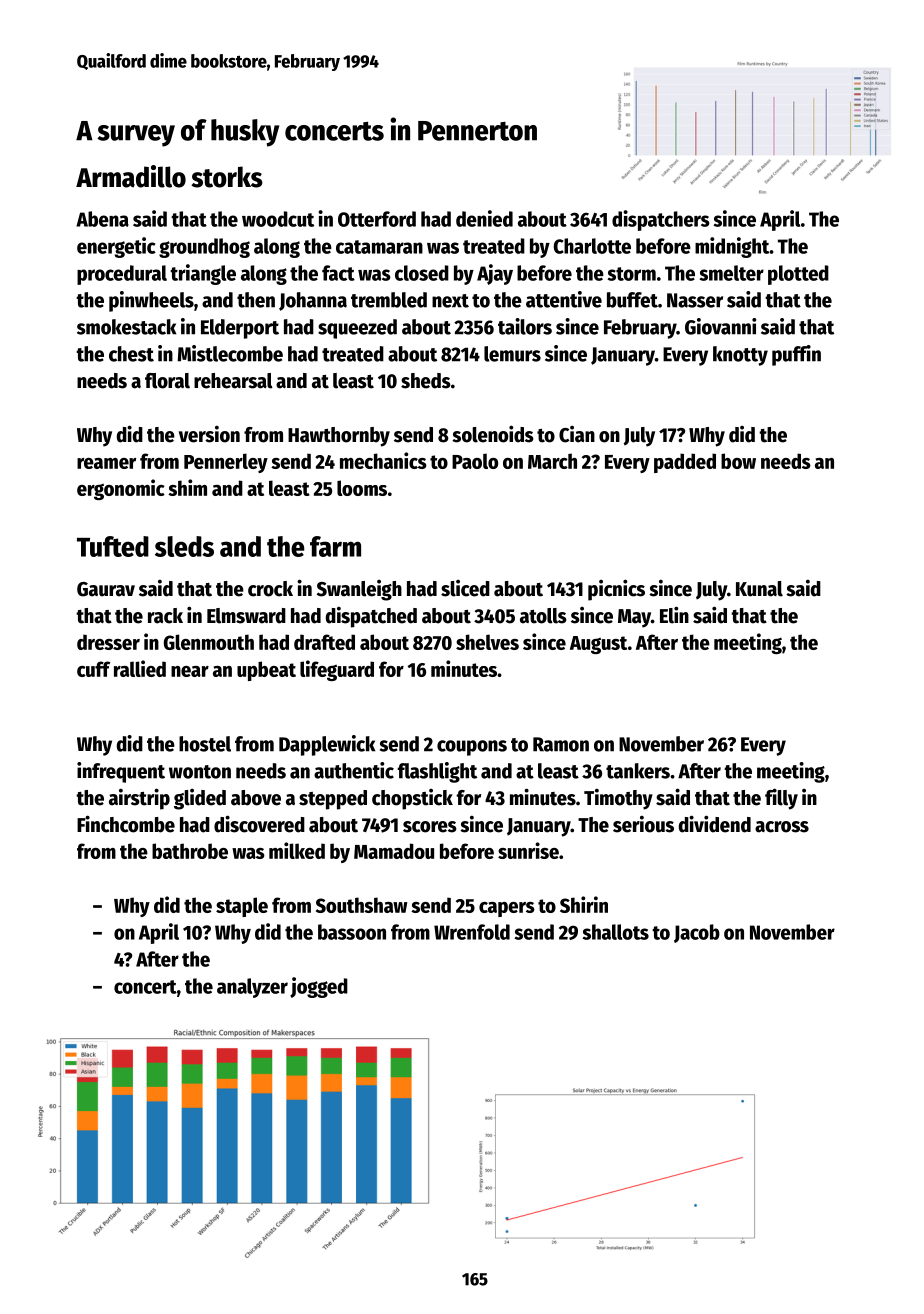 This screenshot has width=924, height=1314. What do you see at coordinates (242, 907) in the screenshot?
I see `staple` at bounding box center [242, 907].
